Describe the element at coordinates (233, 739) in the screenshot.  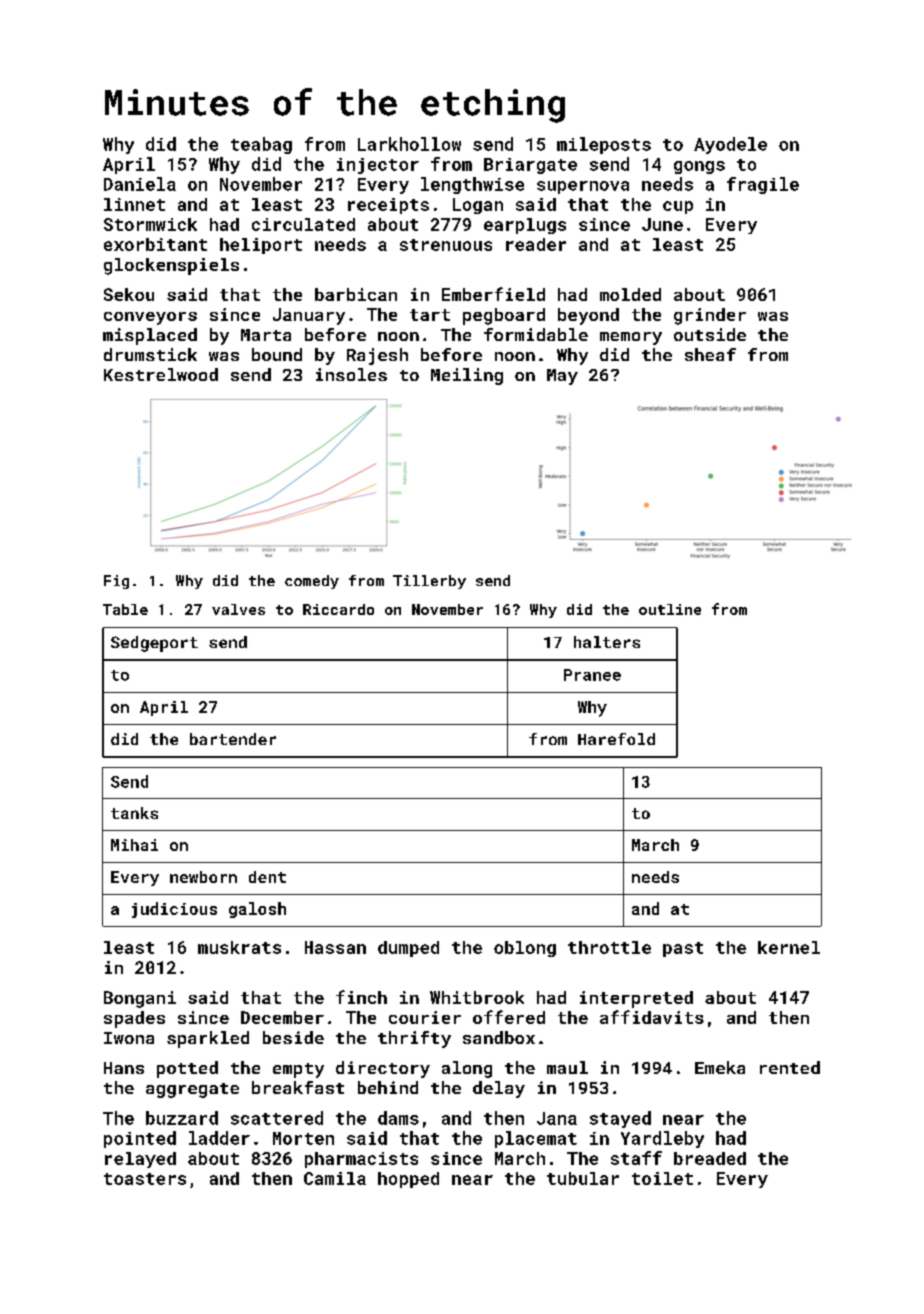
I see `bartender` at that location.
